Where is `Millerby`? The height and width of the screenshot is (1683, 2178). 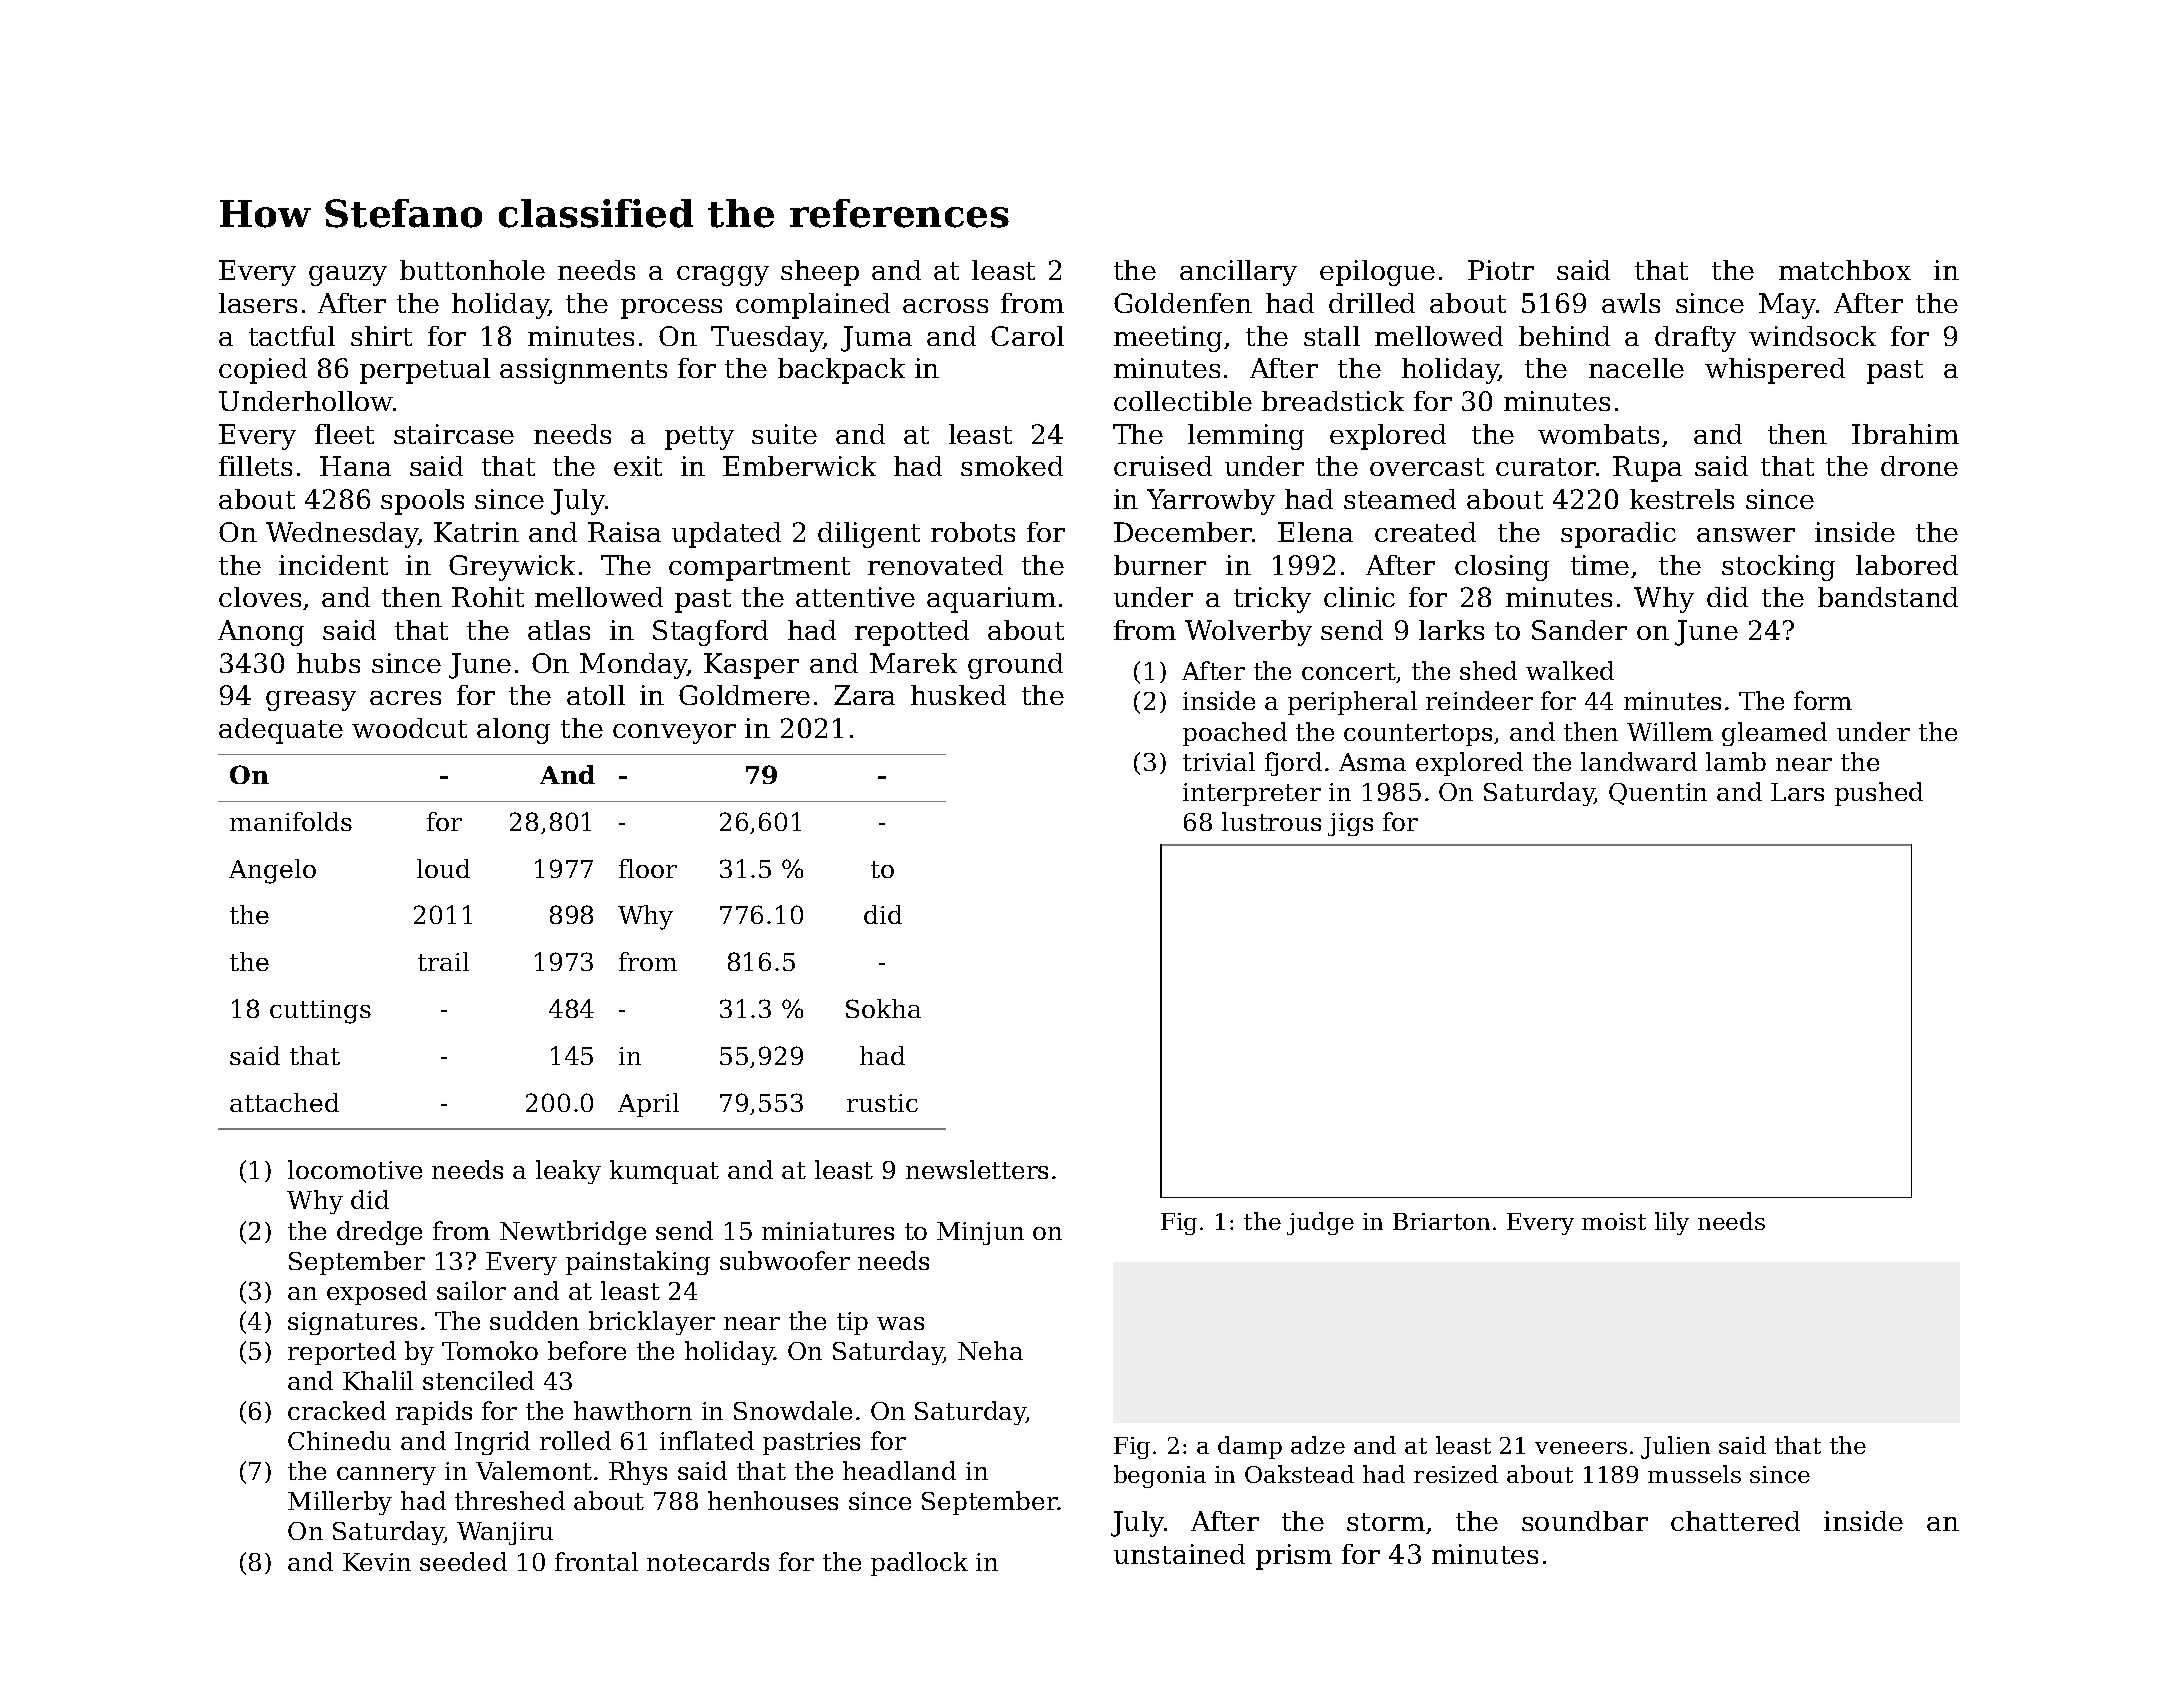 Millerby is located at coordinates (340, 1503).
